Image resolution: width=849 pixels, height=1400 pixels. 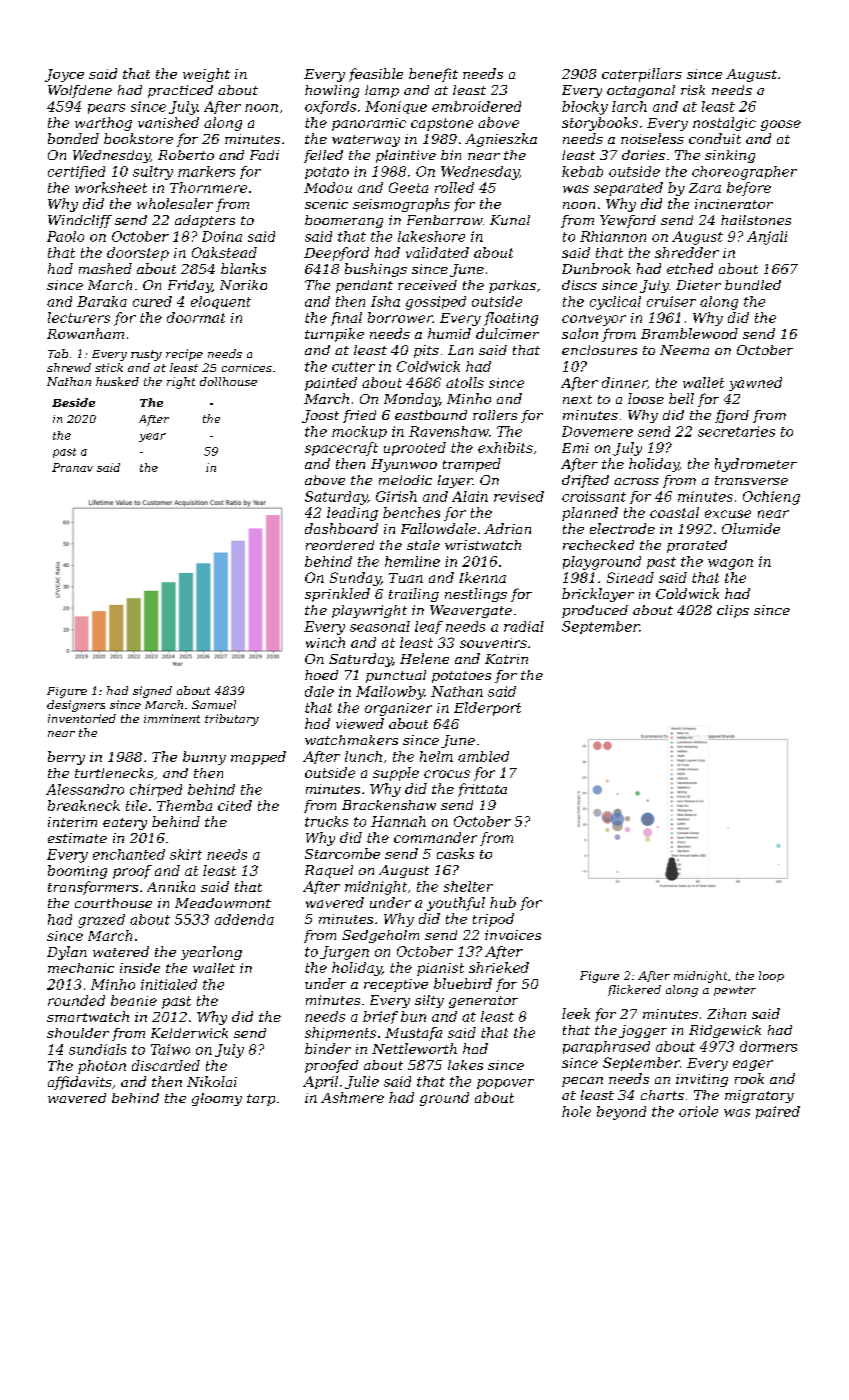 I want to click on gossiped, so click(x=436, y=303).
